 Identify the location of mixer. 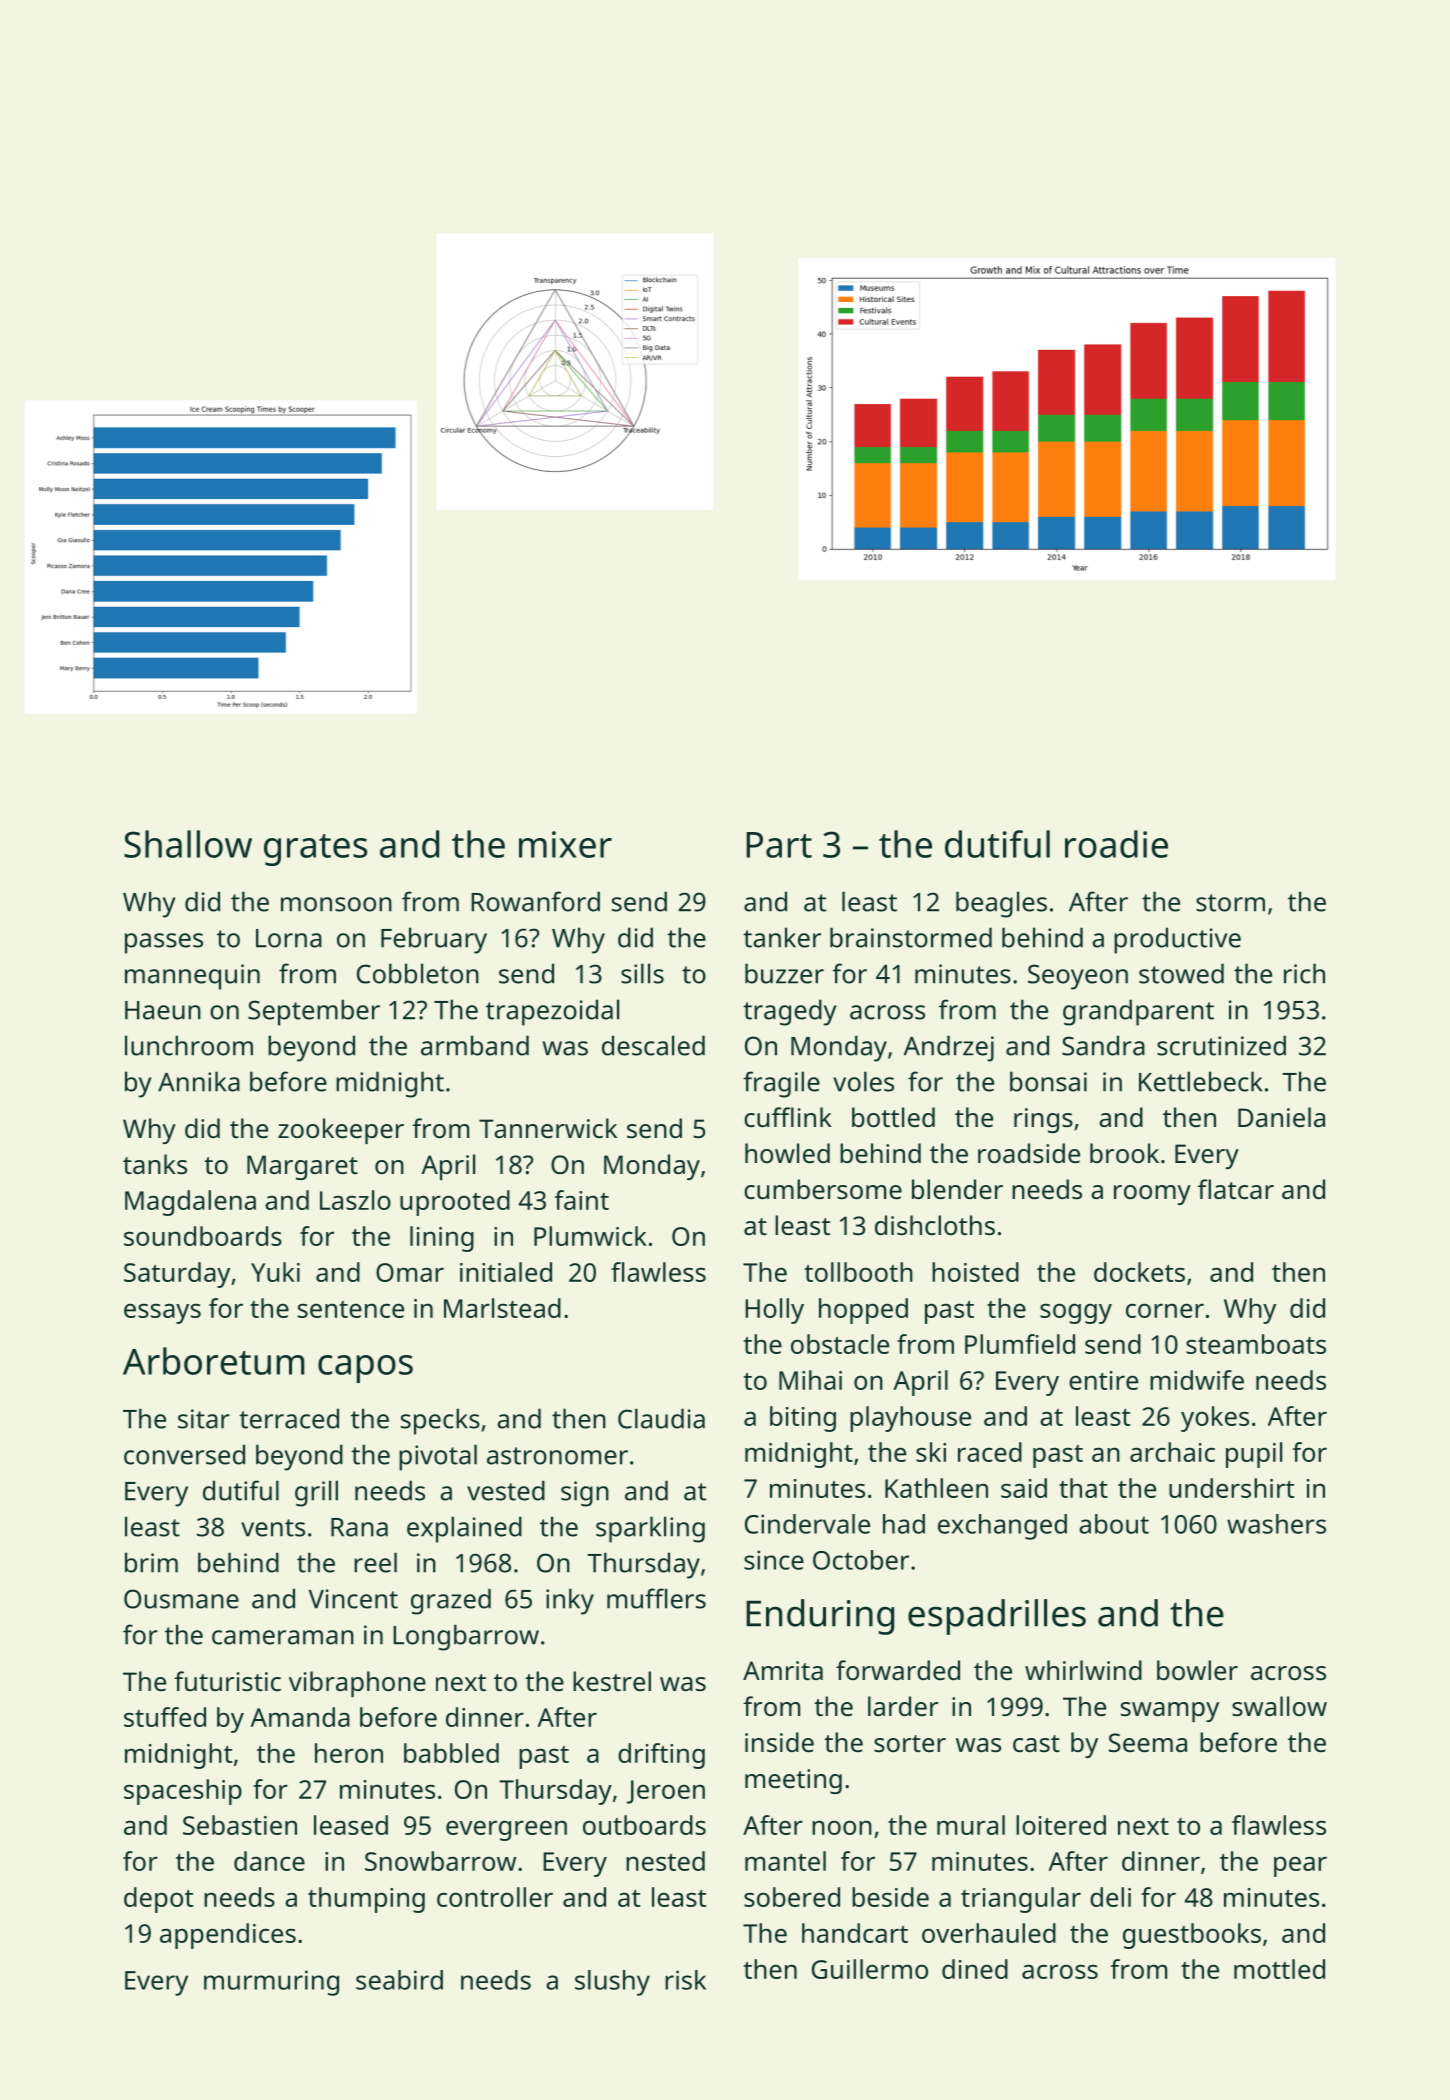
(565, 844).
